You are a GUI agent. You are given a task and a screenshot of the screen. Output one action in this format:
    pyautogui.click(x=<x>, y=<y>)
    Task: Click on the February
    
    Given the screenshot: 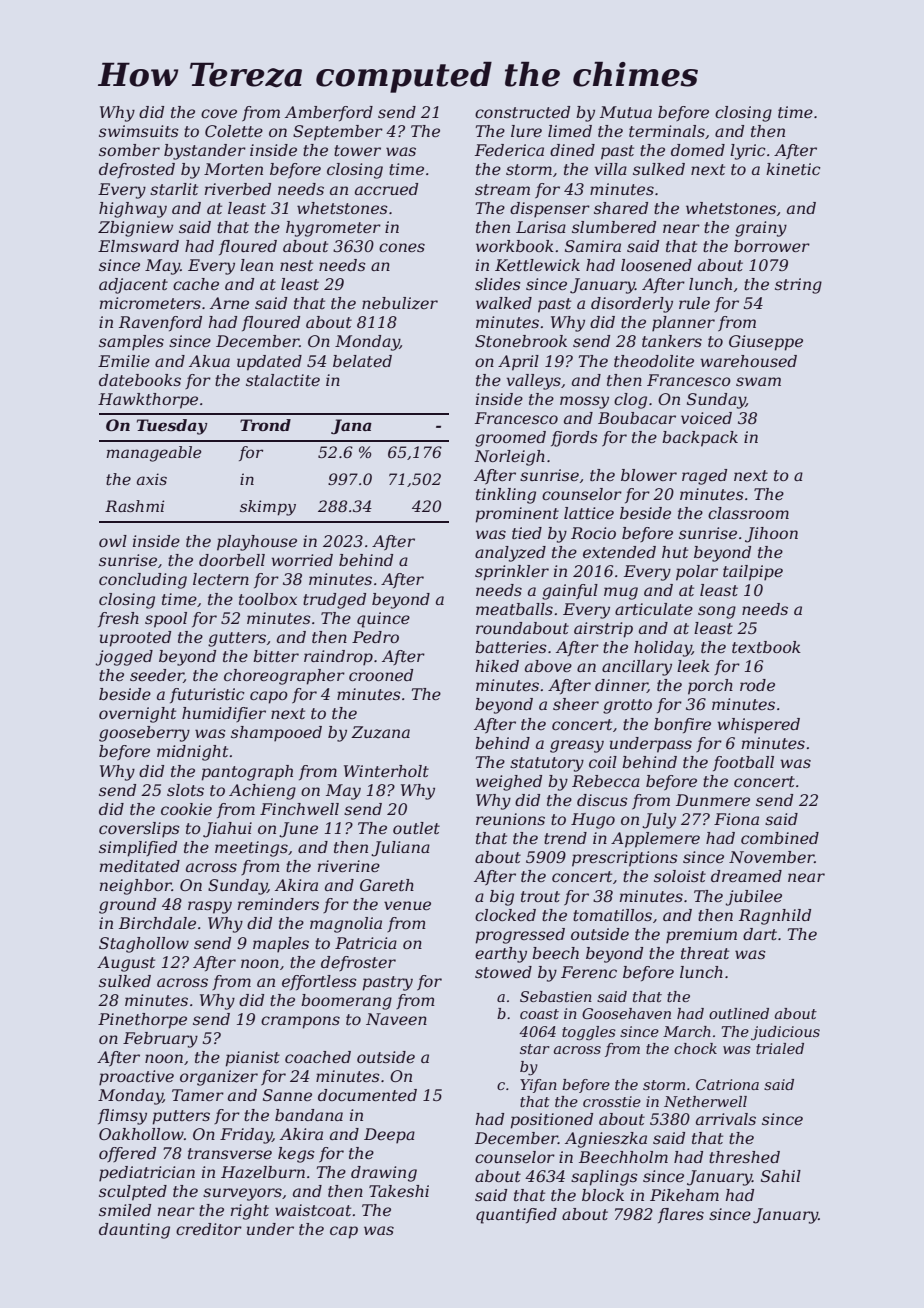 What is the action you would take?
    pyautogui.click(x=160, y=1040)
